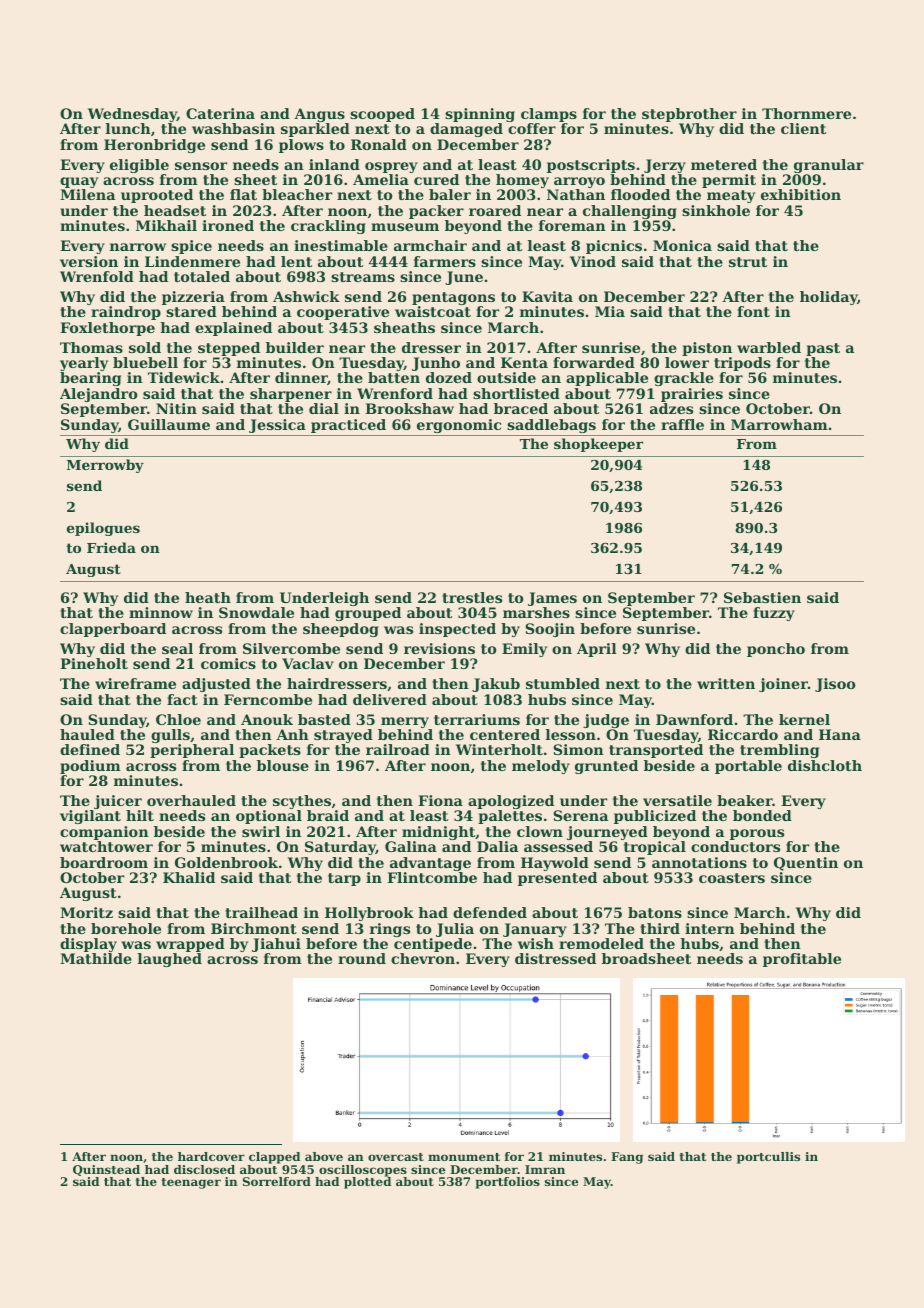  Describe the element at coordinates (806, 113) in the page. I see `Thornmere` at that location.
